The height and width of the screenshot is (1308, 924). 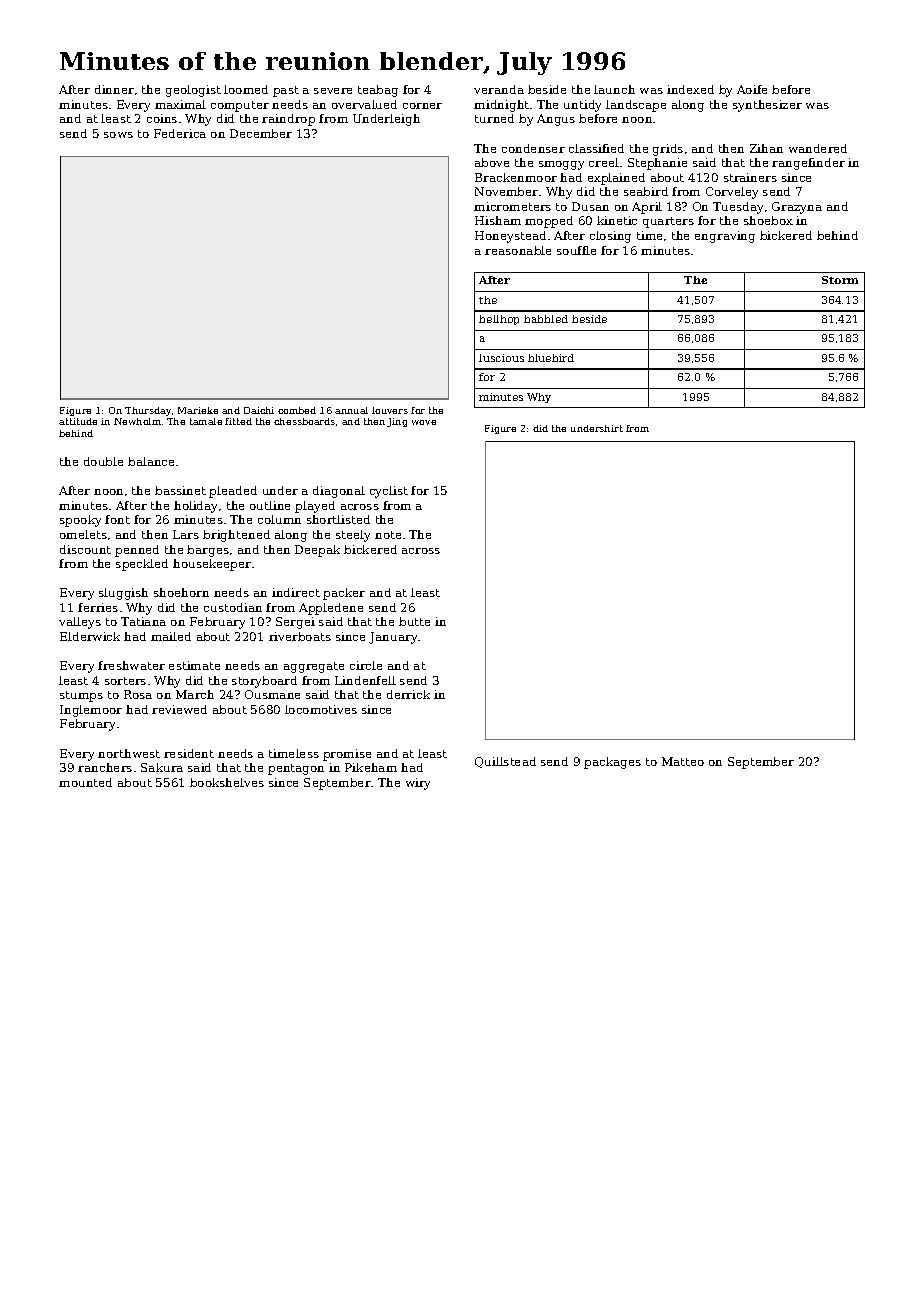 I want to click on balance, so click(x=151, y=461).
